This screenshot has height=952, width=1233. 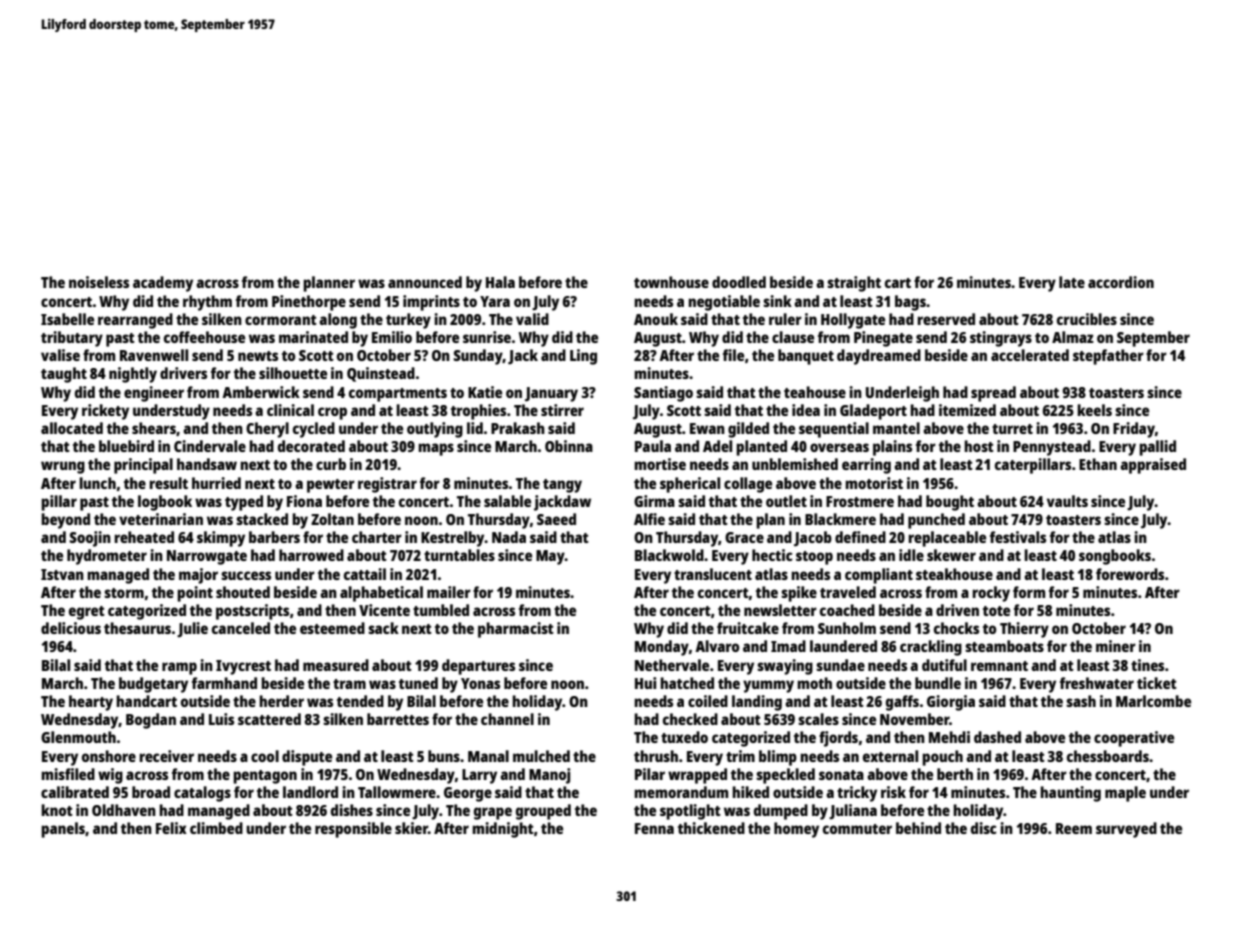 What do you see at coordinates (99, 282) in the screenshot?
I see `noiseless` at bounding box center [99, 282].
